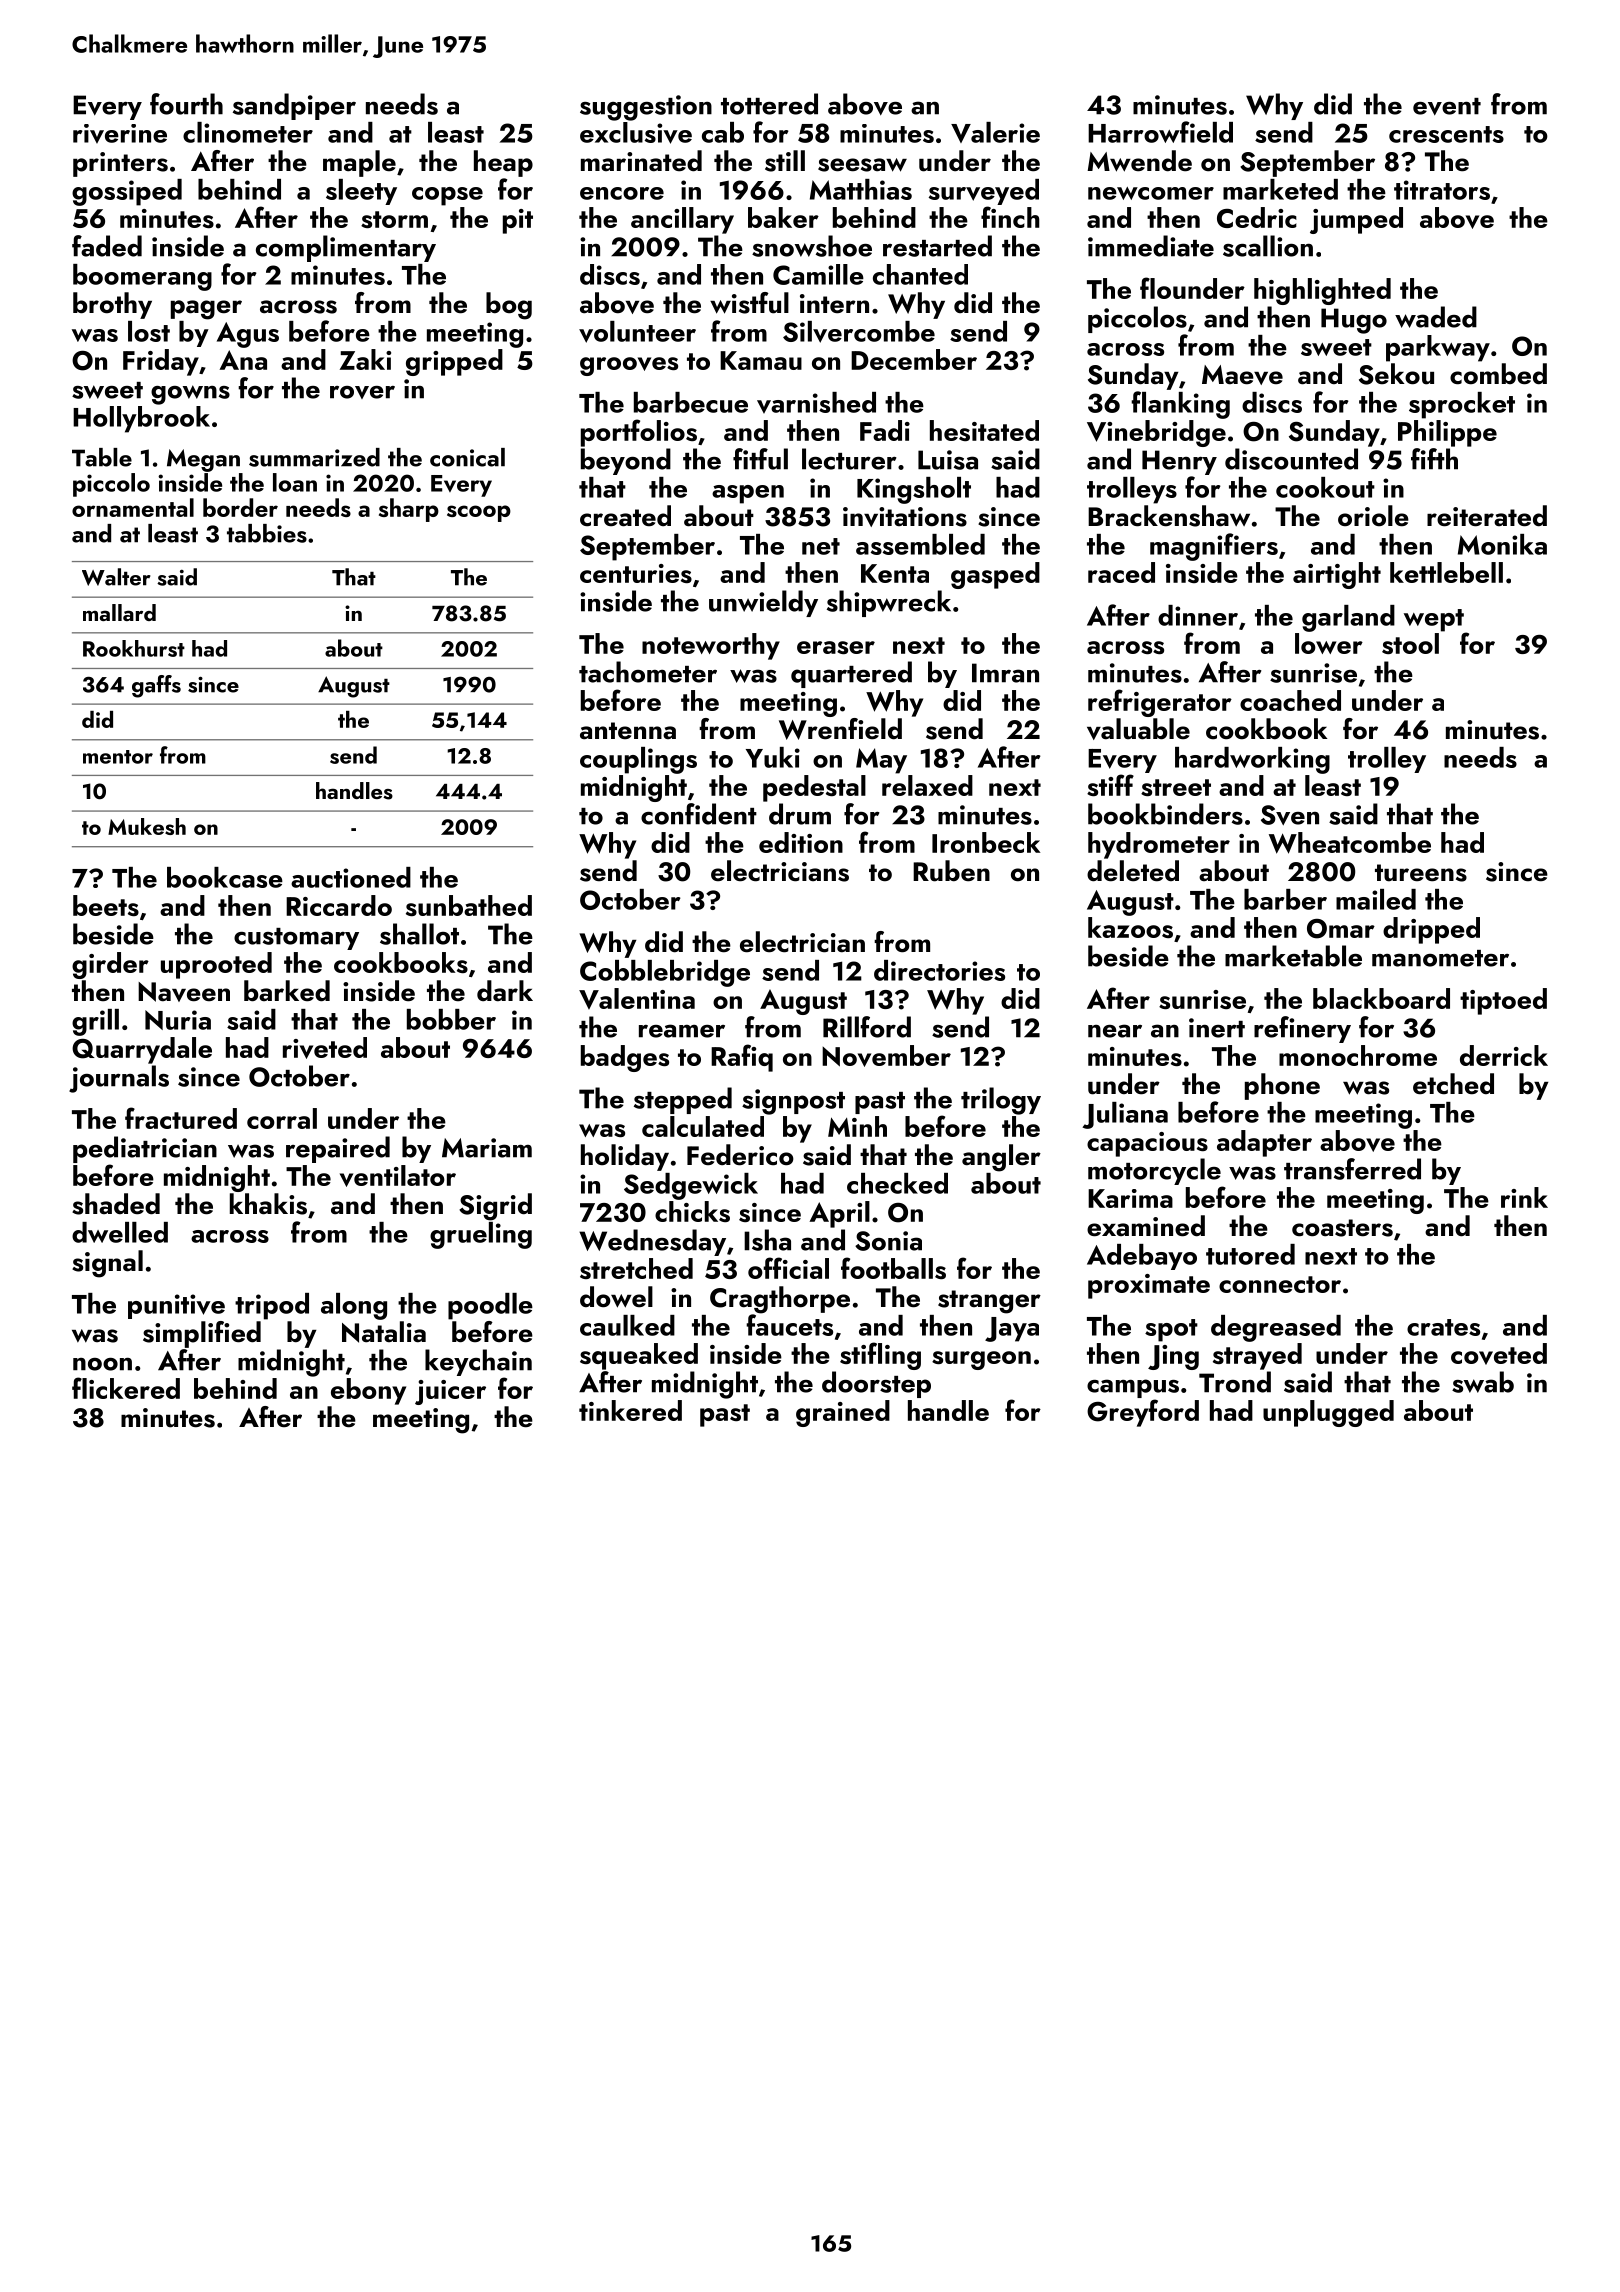  What do you see at coordinates (479, 513) in the screenshot?
I see `scoop` at bounding box center [479, 513].
